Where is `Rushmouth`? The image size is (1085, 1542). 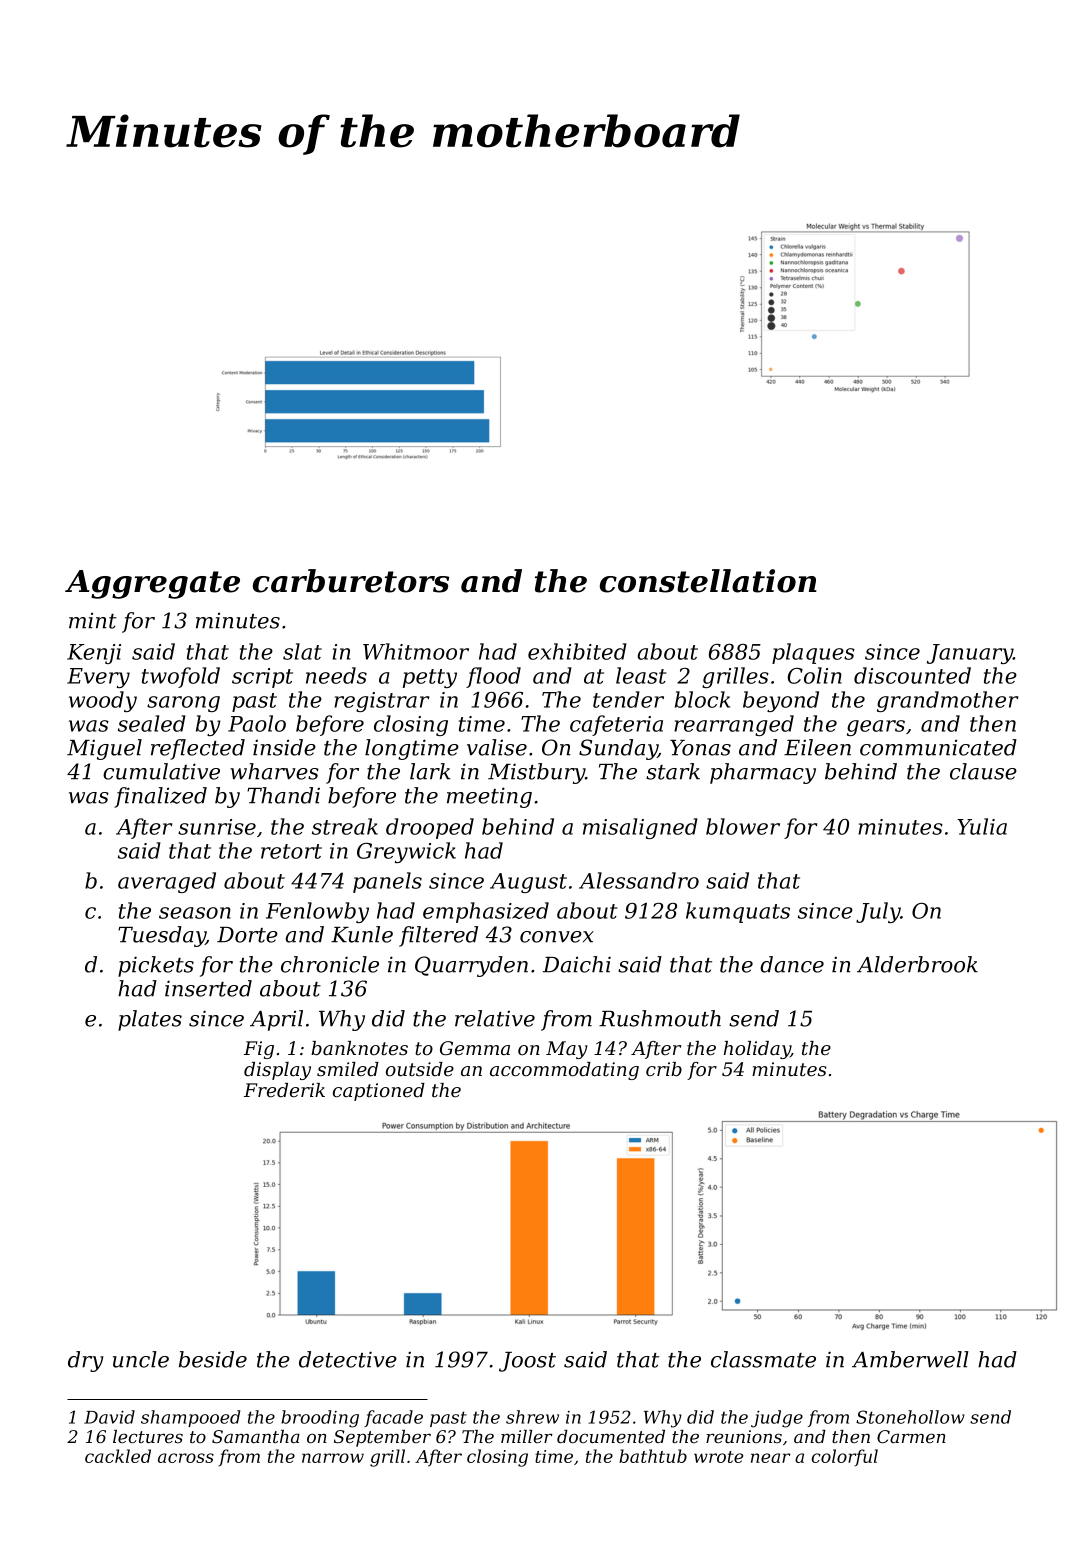
Rushmouth is located at coordinates (660, 1018).
